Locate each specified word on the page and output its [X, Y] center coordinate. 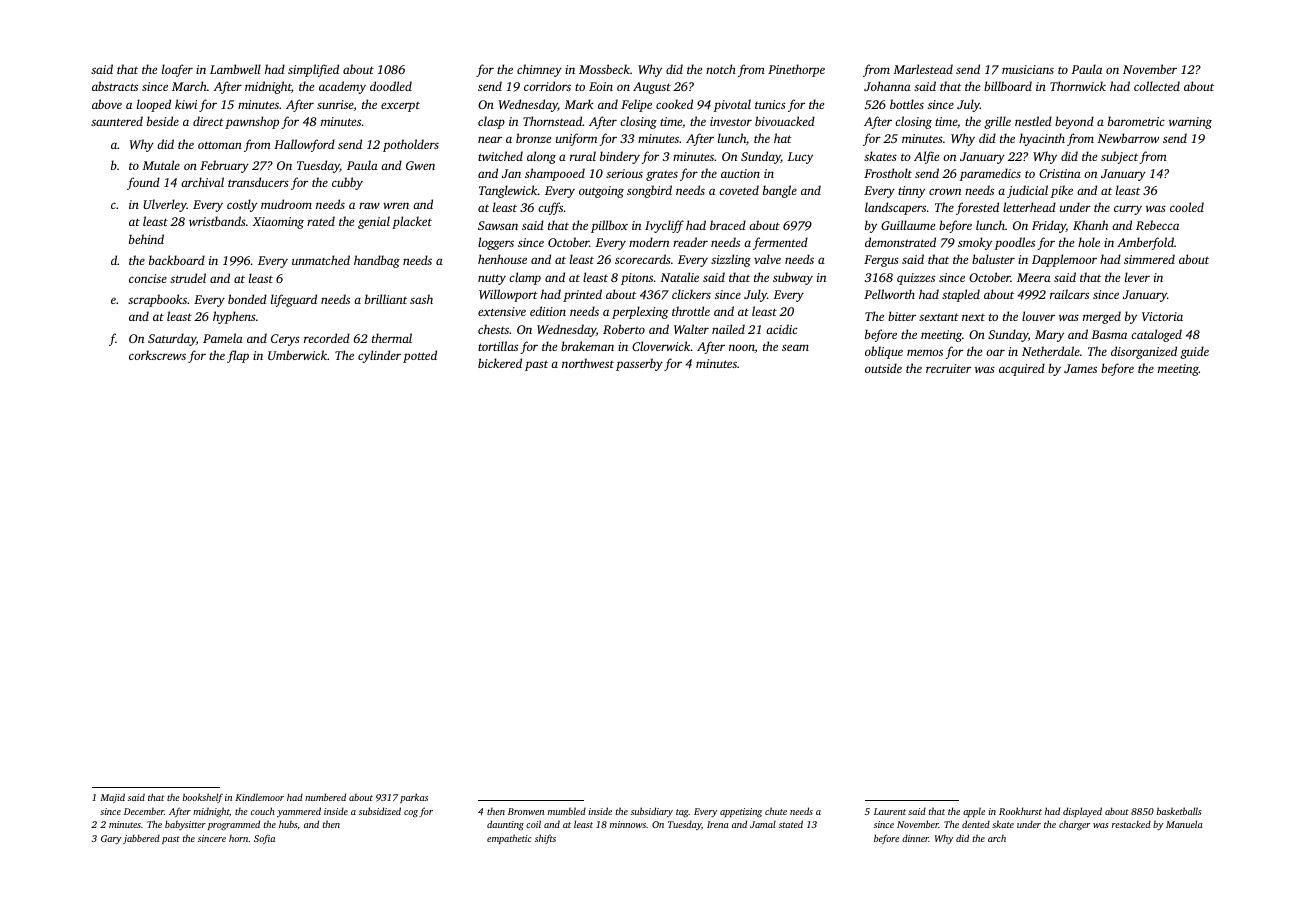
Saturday [172, 339]
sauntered [117, 121]
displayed [1082, 812]
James [1080, 368]
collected [1157, 86]
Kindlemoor [259, 797]
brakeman [587, 346]
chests [493, 329]
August [652, 88]
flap [238, 356]
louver [1038, 316]
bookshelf [203, 798]
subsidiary [652, 812]
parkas [414, 798]
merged [1102, 317]
